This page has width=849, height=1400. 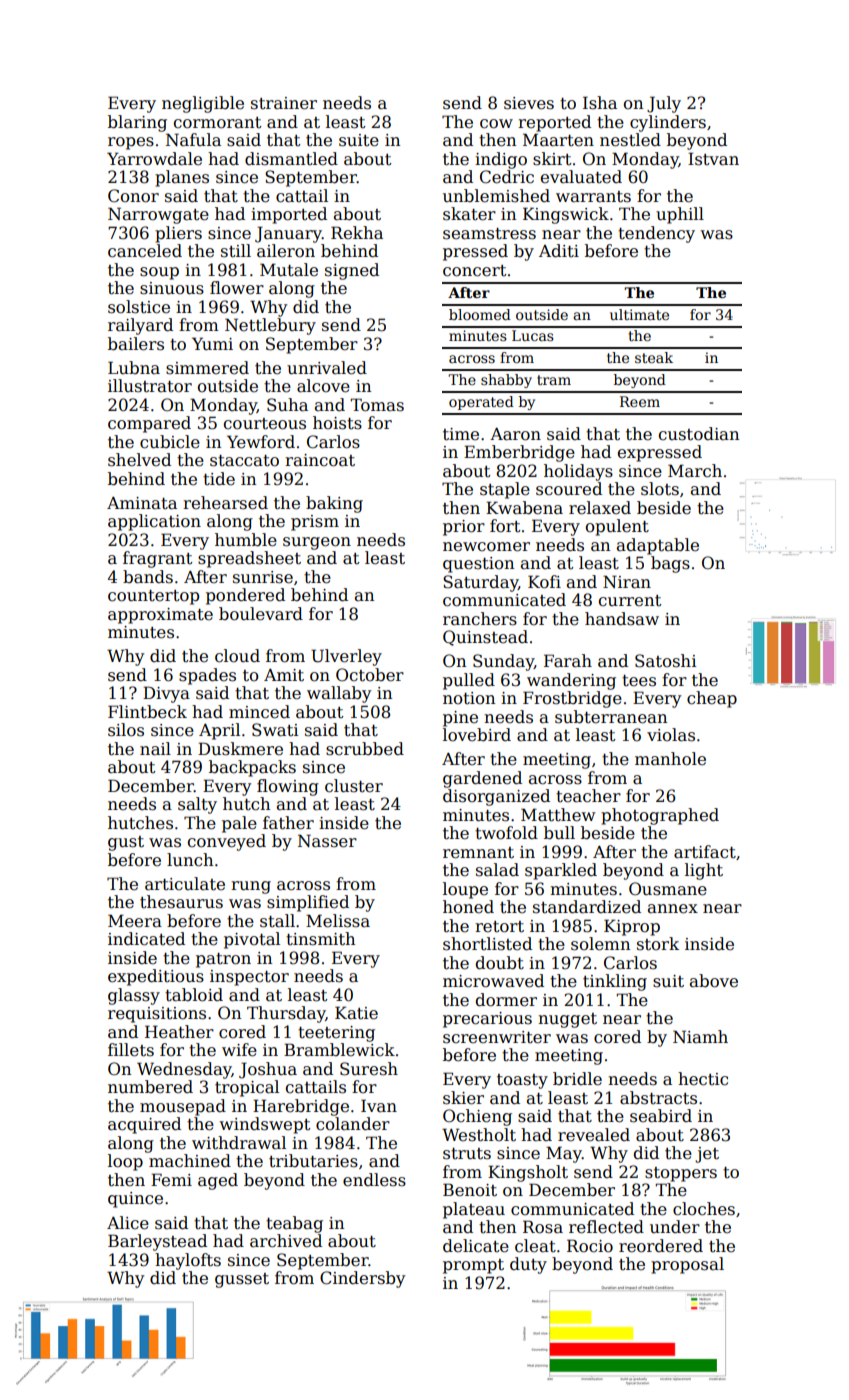 What do you see at coordinates (203, 104) in the page?
I see `negligible` at bounding box center [203, 104].
